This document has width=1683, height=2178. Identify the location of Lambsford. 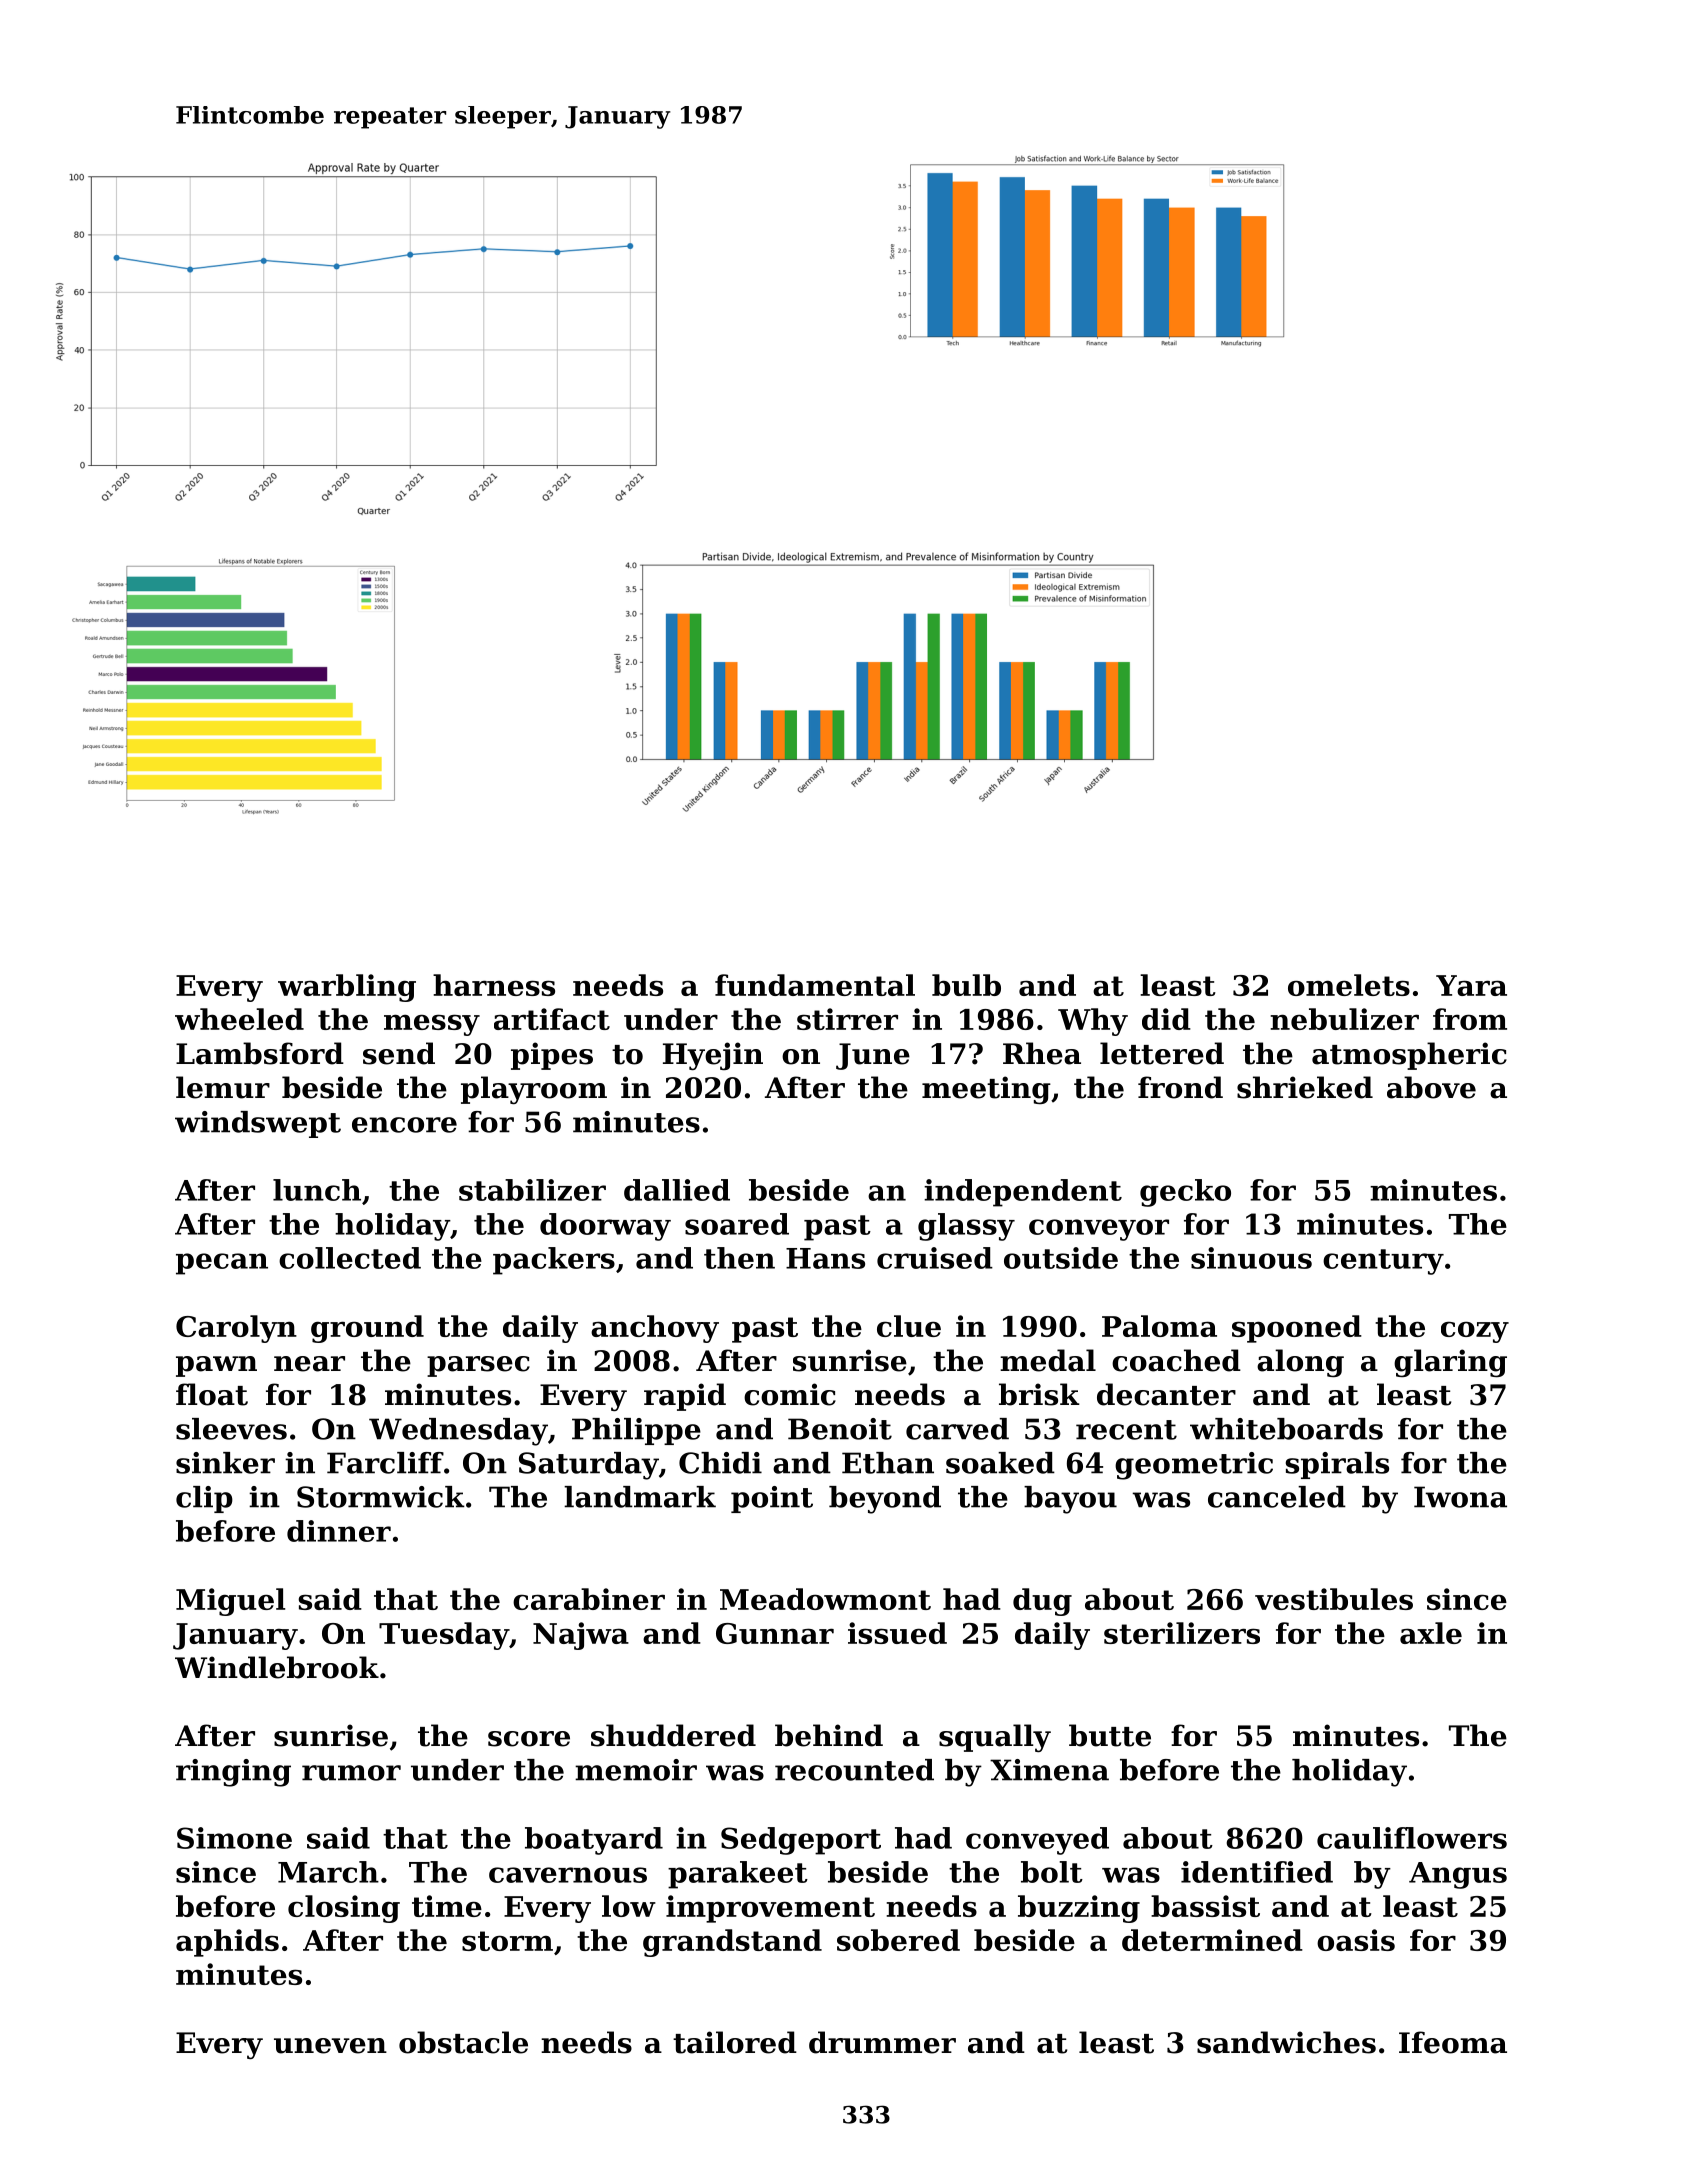
(260, 1053).
